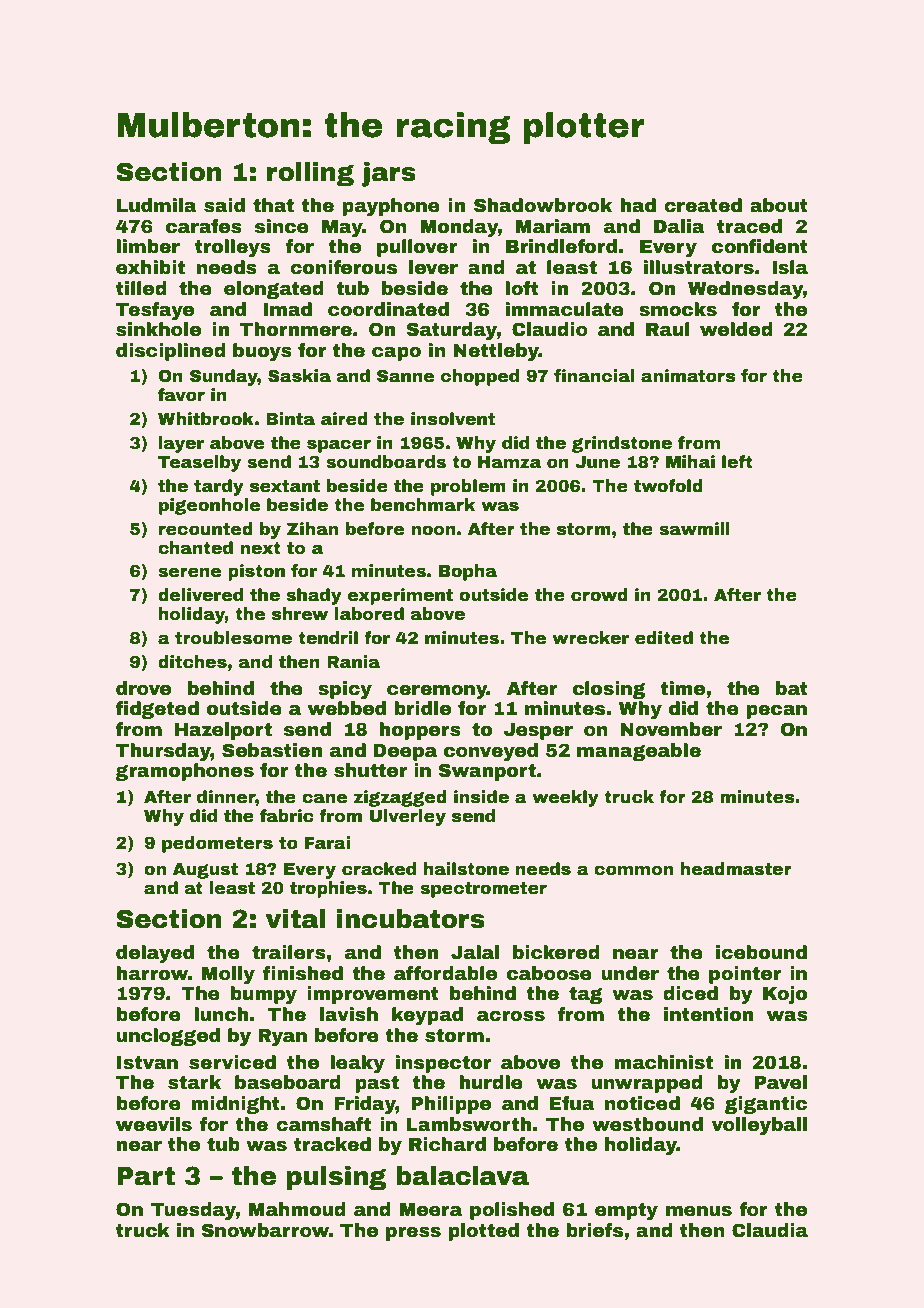 The width and height of the screenshot is (924, 1308). What do you see at coordinates (736, 329) in the screenshot?
I see `welded` at bounding box center [736, 329].
